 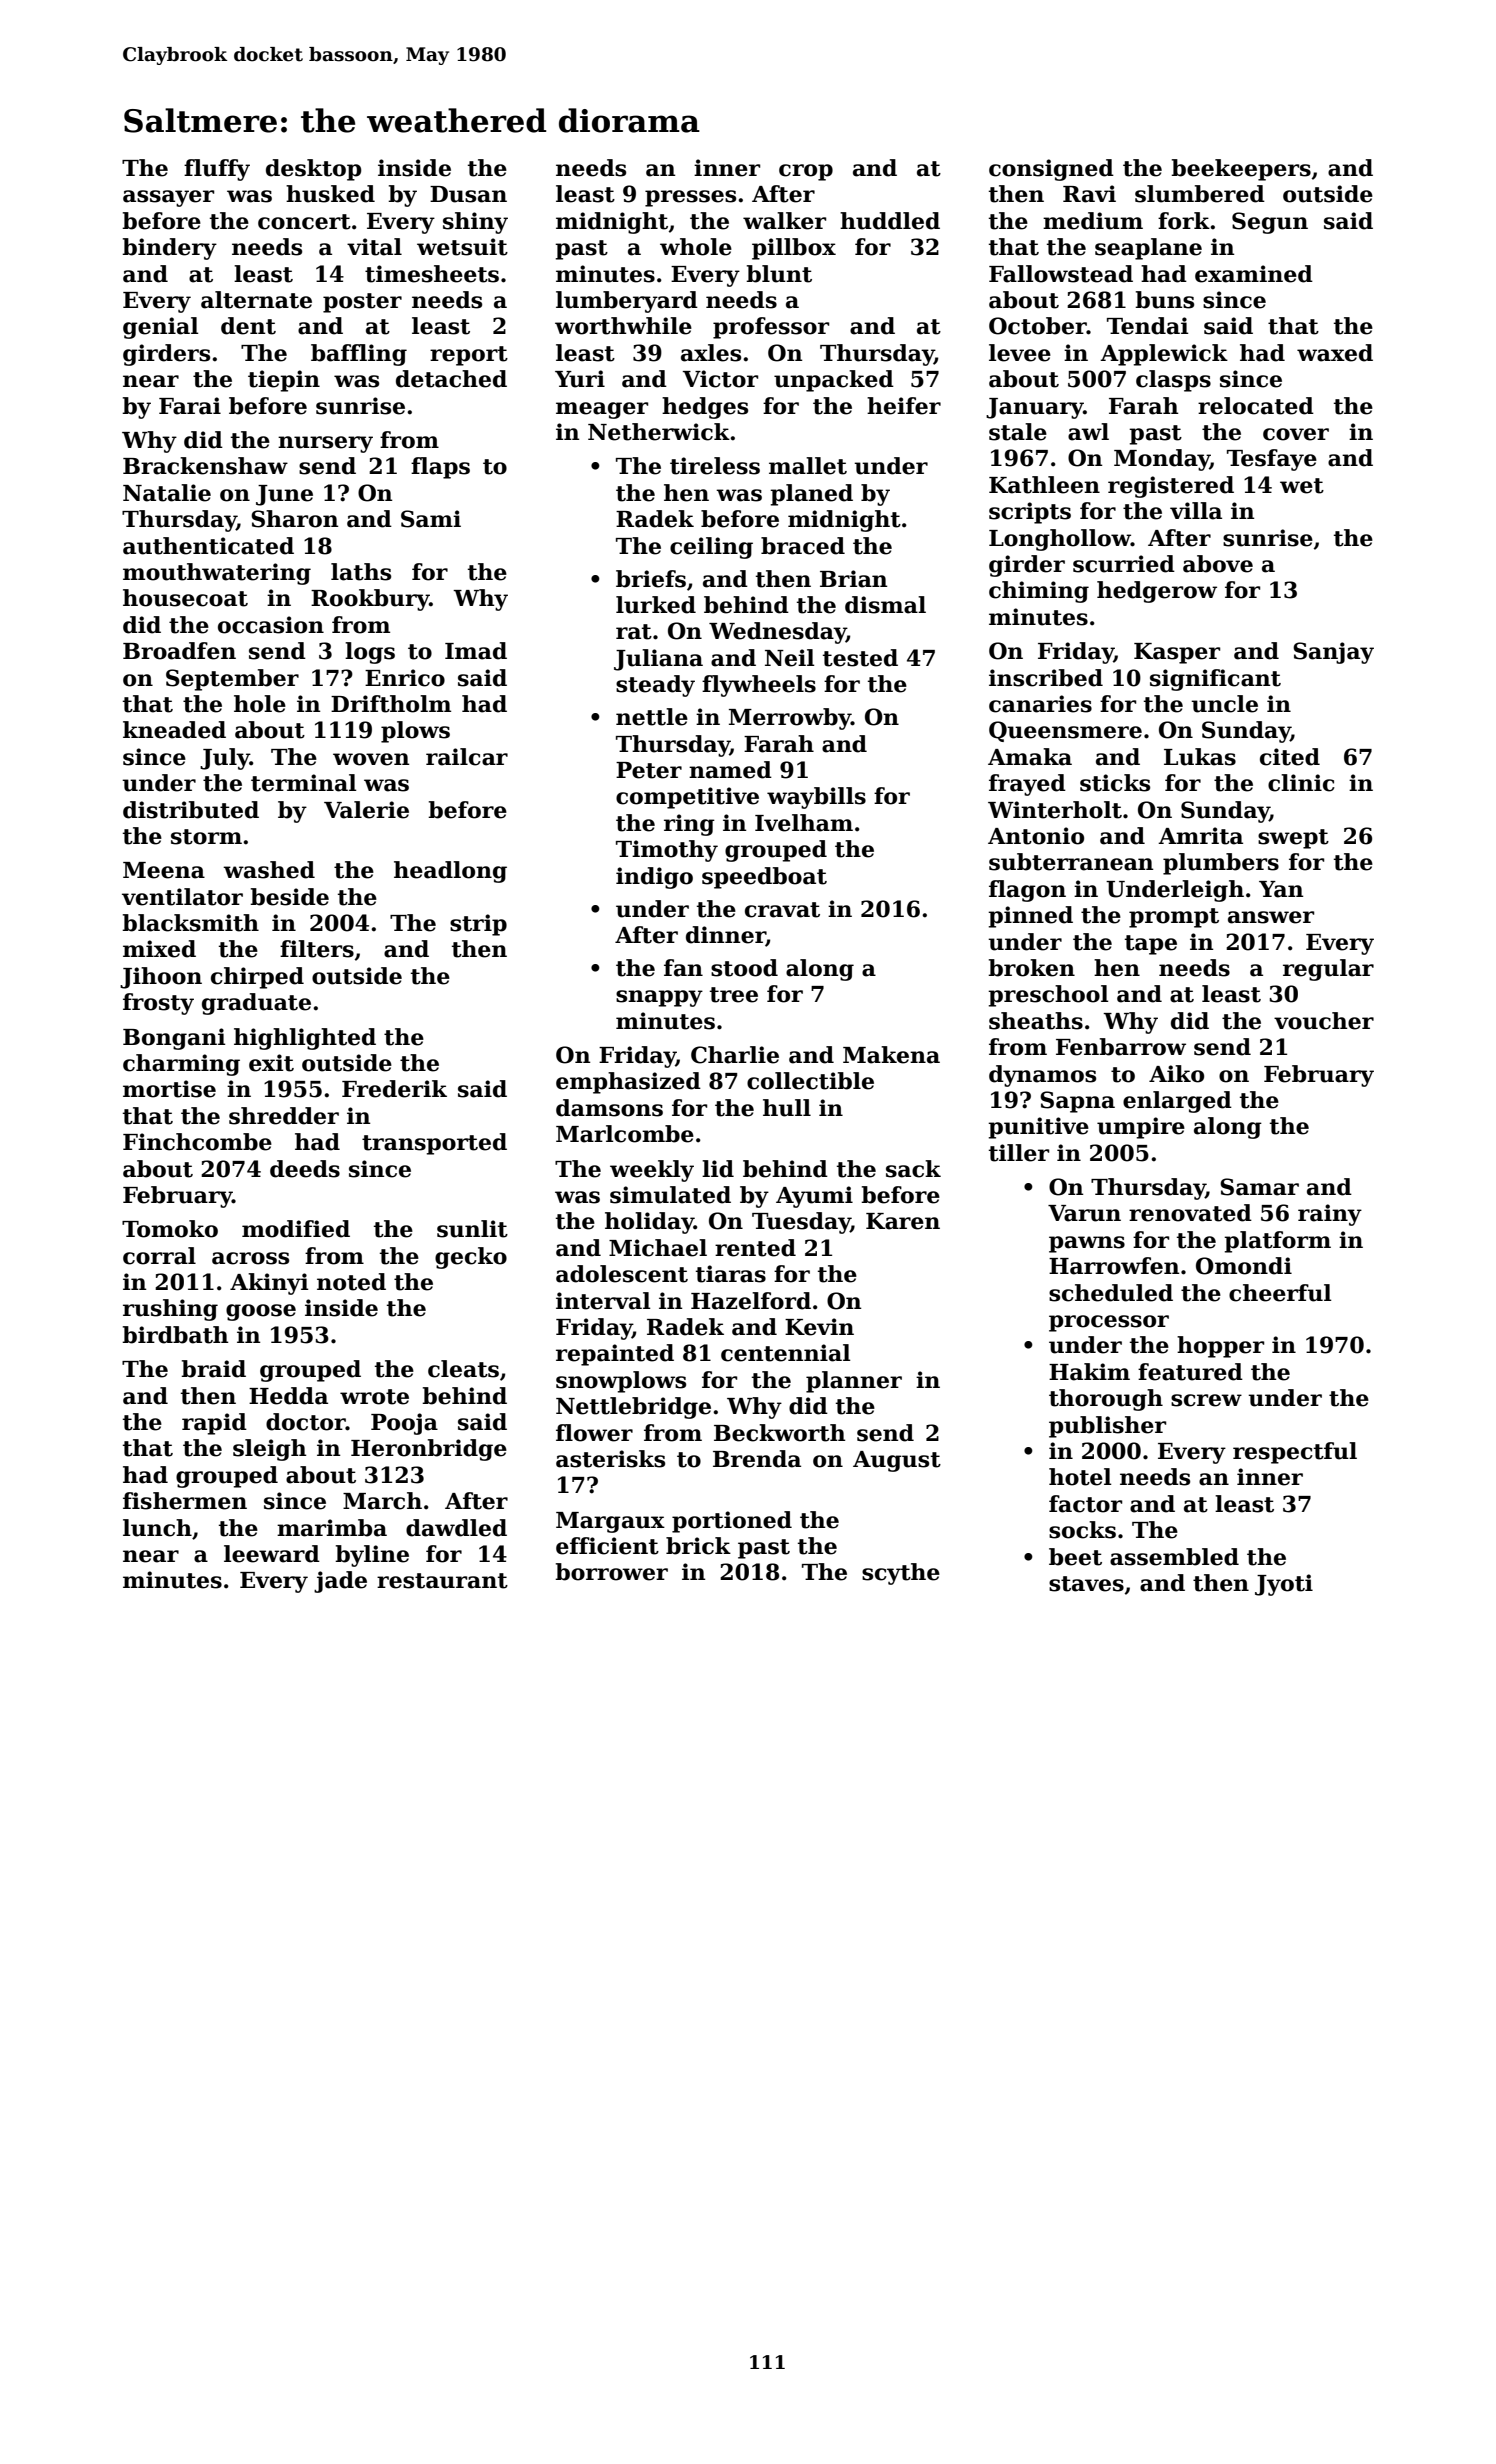 I want to click on above, so click(x=1218, y=564).
